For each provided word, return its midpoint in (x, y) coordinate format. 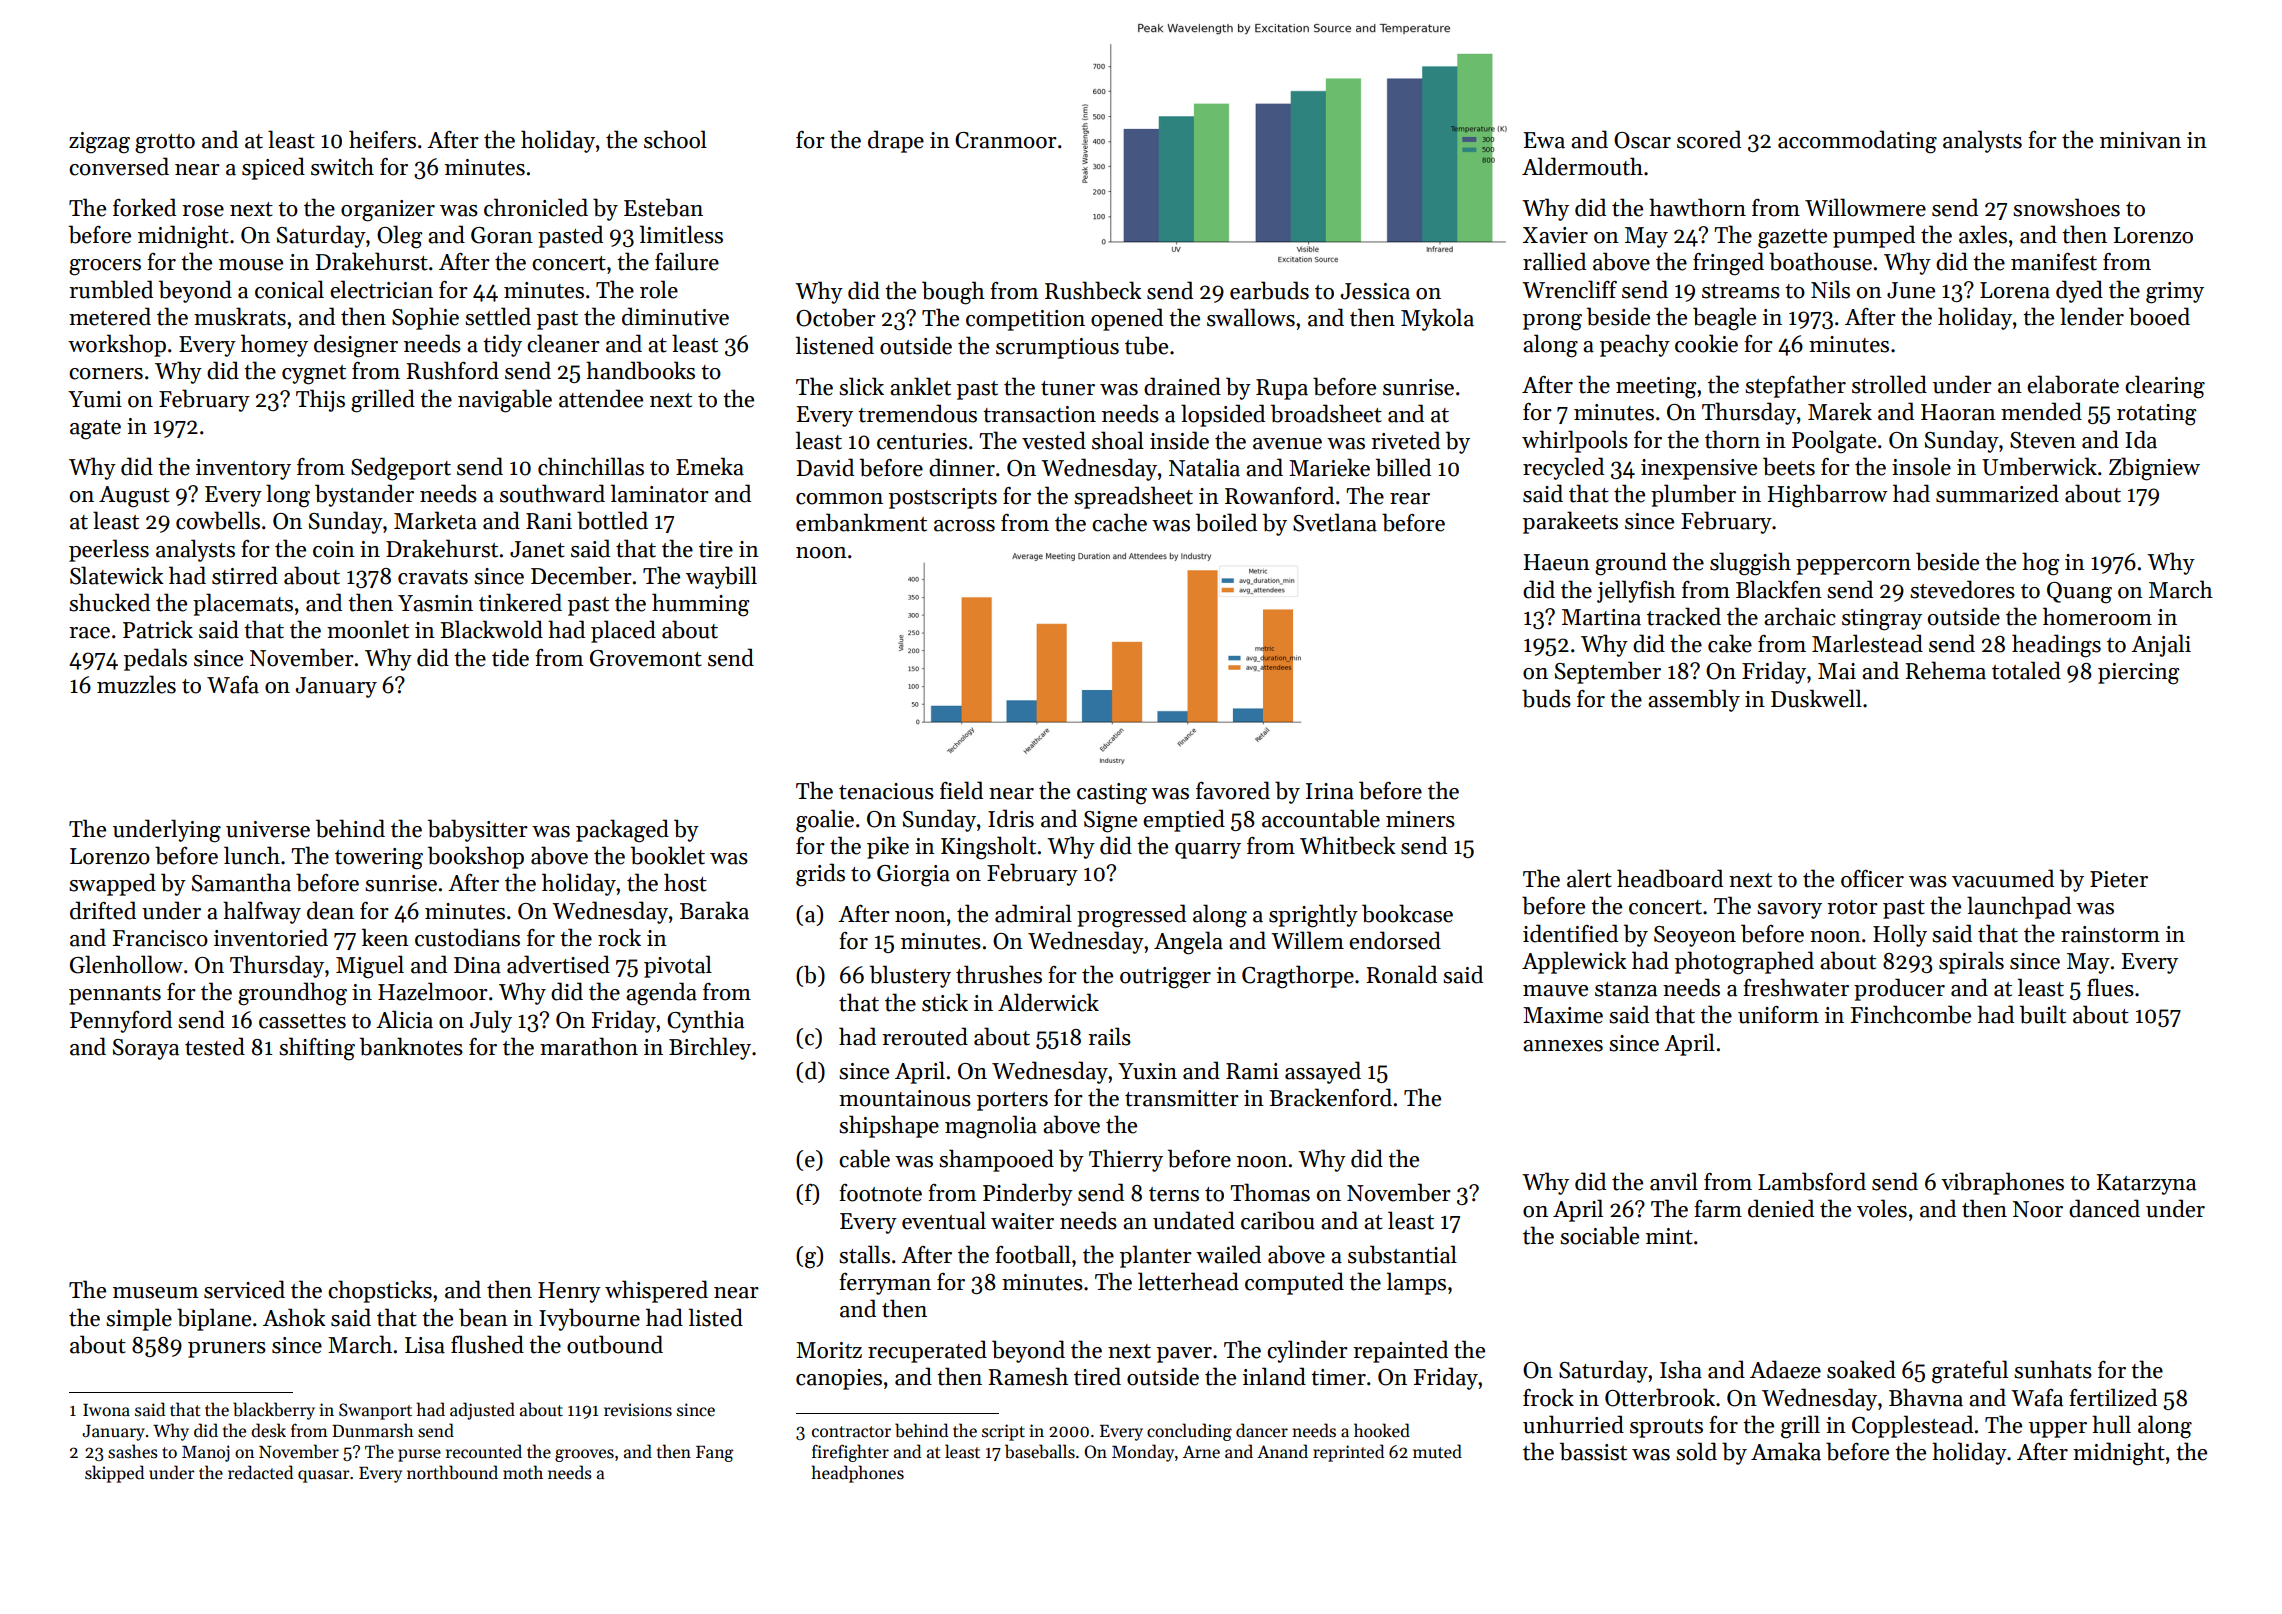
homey (274, 345)
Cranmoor (1006, 140)
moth (523, 1472)
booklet (668, 855)
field (961, 790)
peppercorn (1853, 567)
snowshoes (2066, 207)
